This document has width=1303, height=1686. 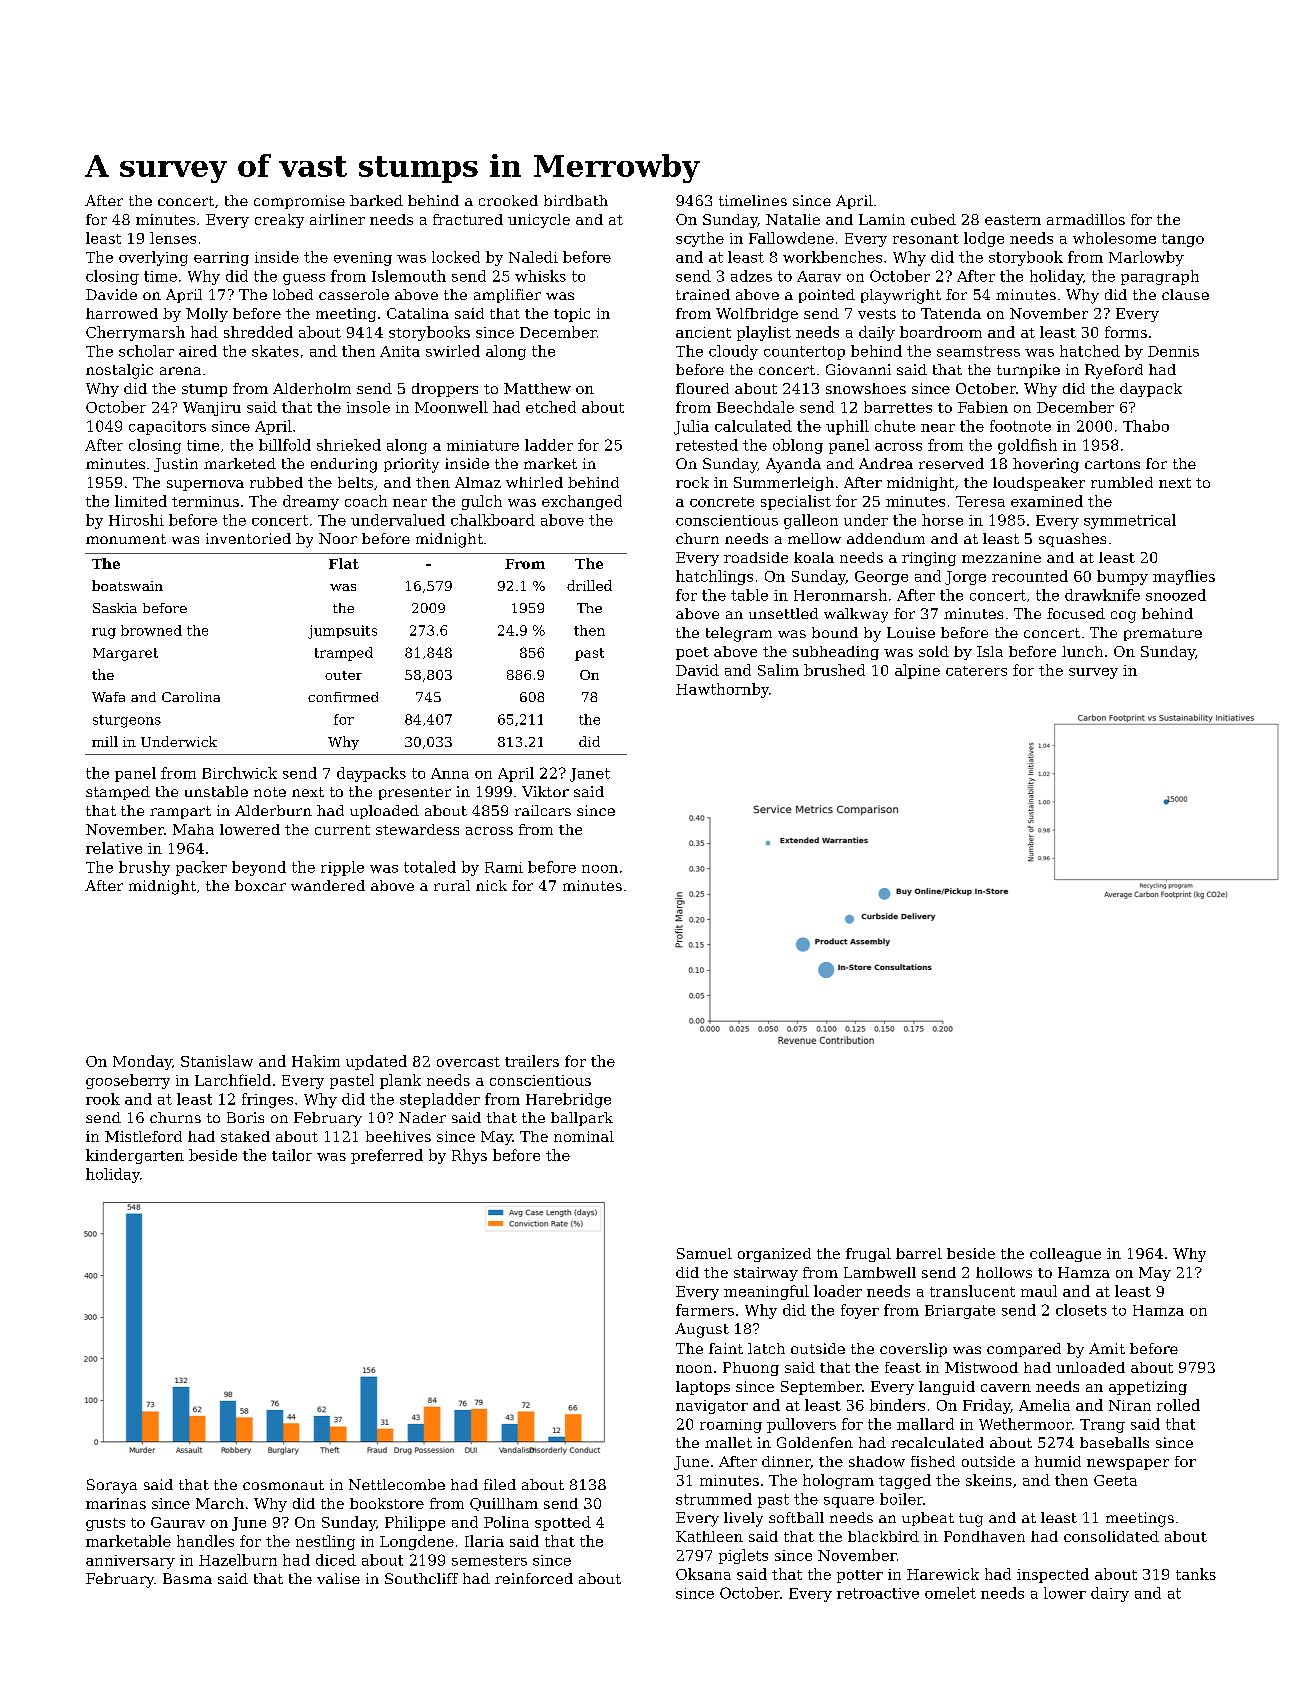 What do you see at coordinates (338, 1578) in the document?
I see `valise` at bounding box center [338, 1578].
